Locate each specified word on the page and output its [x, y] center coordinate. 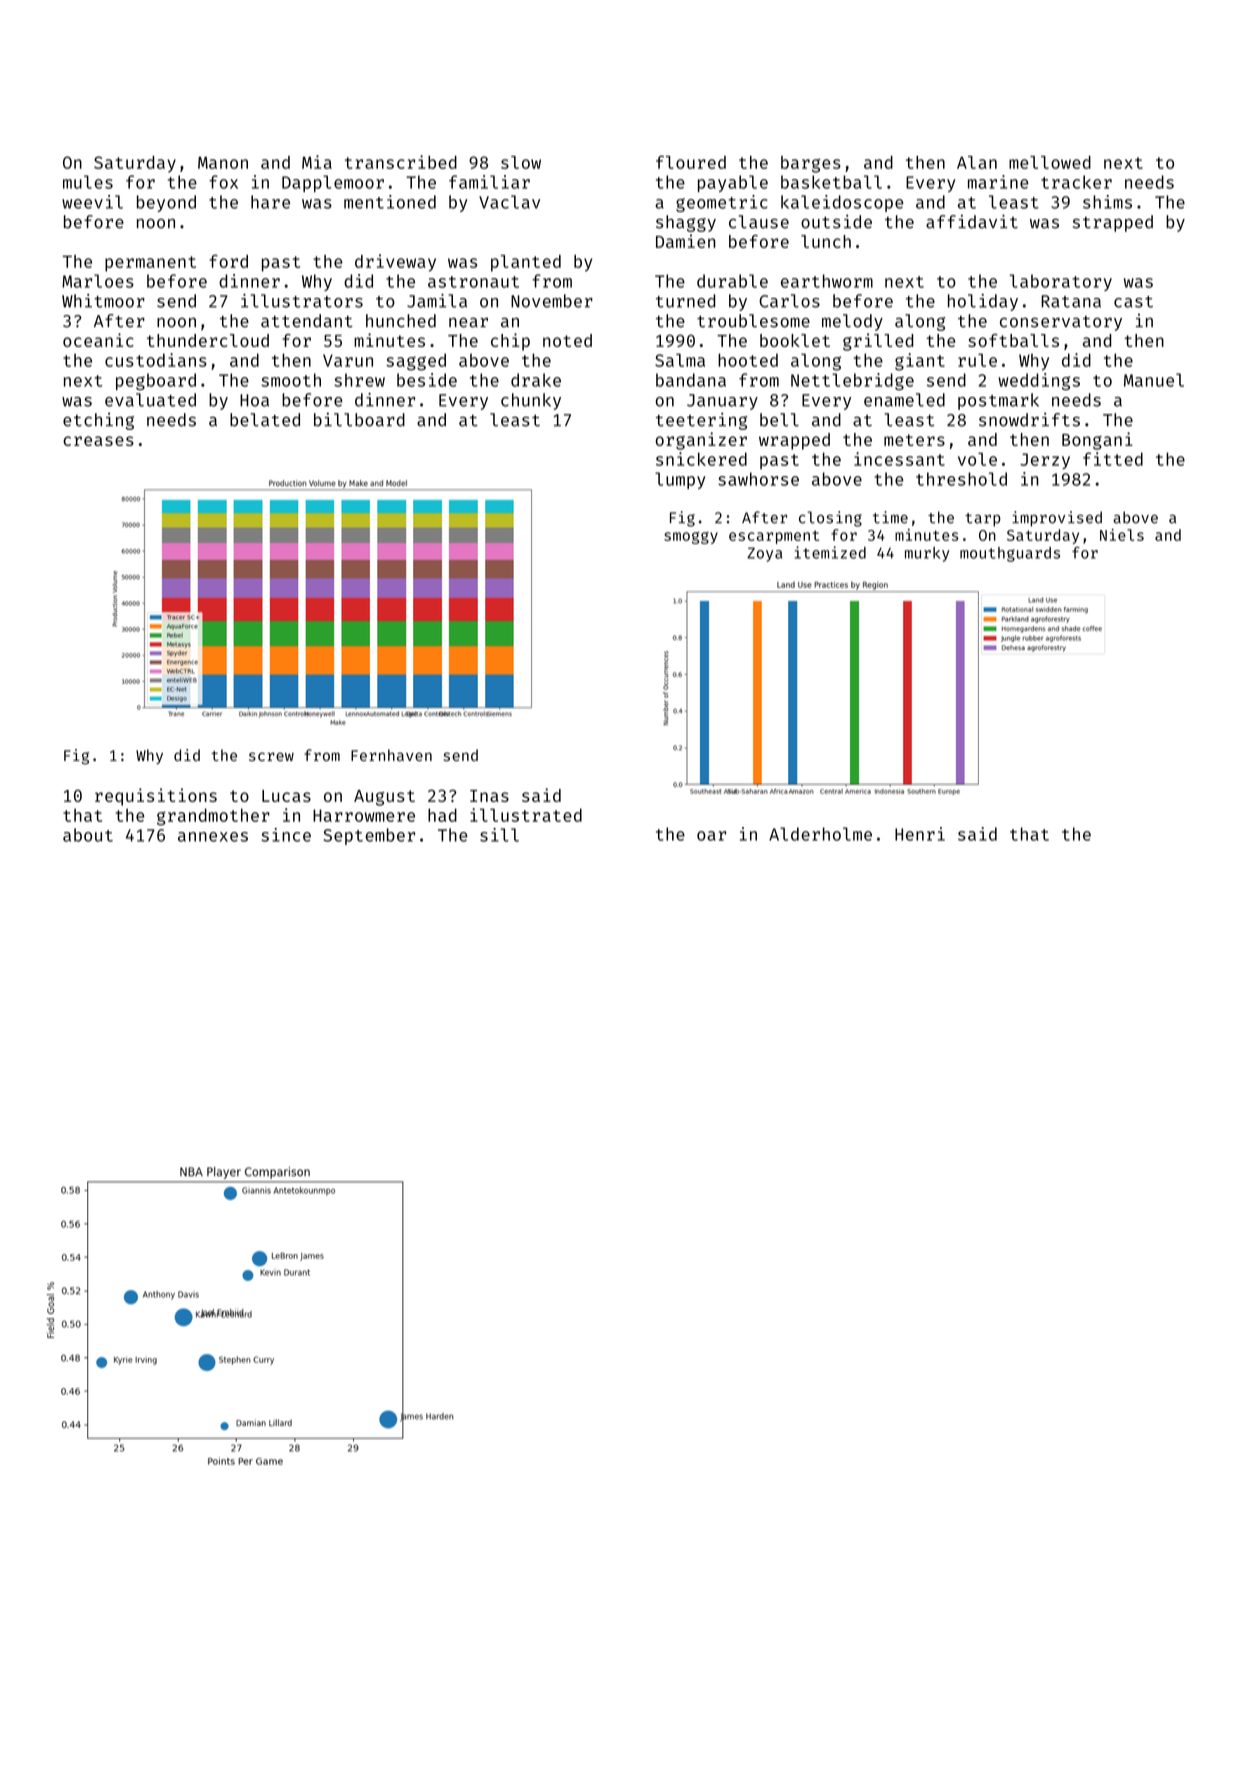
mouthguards [1010, 554]
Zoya [764, 554]
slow [521, 162]
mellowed [1050, 162]
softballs [1013, 340]
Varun [348, 360]
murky [927, 554]
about [88, 835]
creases [98, 441]
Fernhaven [391, 755]
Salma [680, 360]
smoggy [691, 538]
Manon [223, 162]
